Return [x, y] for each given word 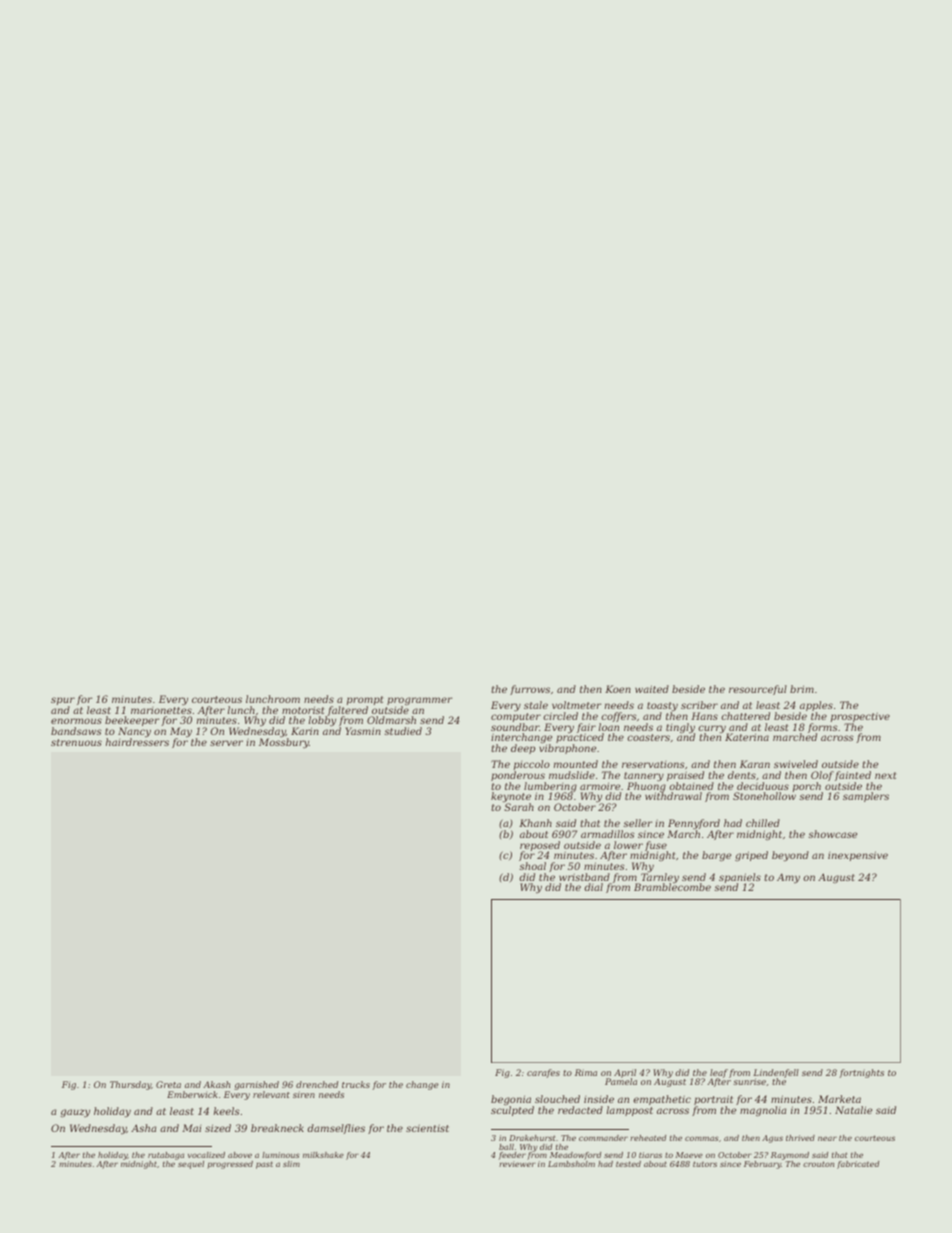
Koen [618, 689]
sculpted [512, 1111]
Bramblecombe [672, 887]
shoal [532, 866]
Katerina [747, 737]
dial [593, 887]
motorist [303, 710]
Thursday [130, 1085]
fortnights [861, 1073]
